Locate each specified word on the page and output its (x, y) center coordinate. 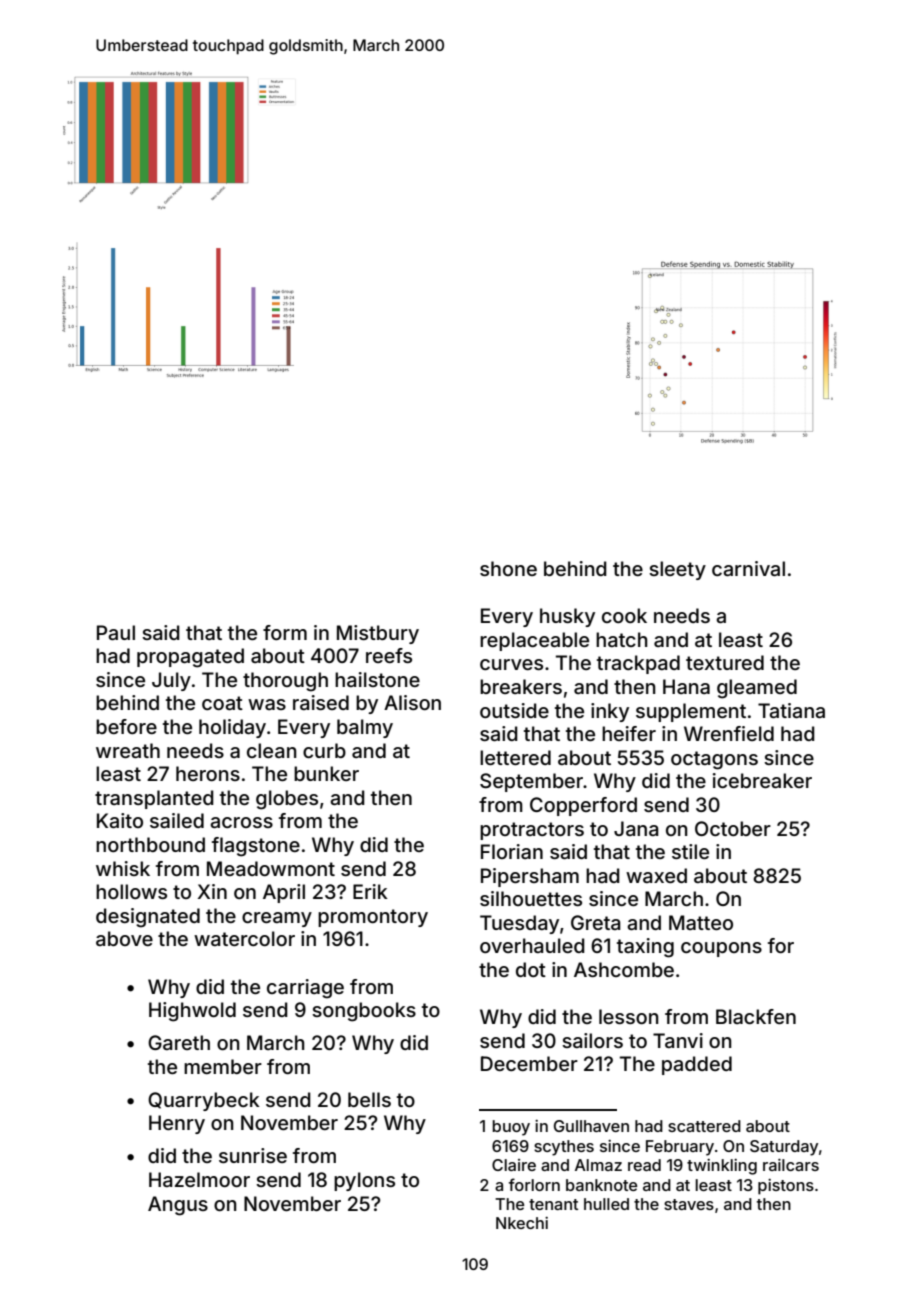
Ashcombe (624, 969)
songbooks (364, 1012)
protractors (532, 831)
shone (508, 568)
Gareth (179, 1042)
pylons (364, 1181)
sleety (677, 570)
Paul (116, 632)
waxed (656, 875)
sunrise (253, 1155)
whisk (123, 868)
